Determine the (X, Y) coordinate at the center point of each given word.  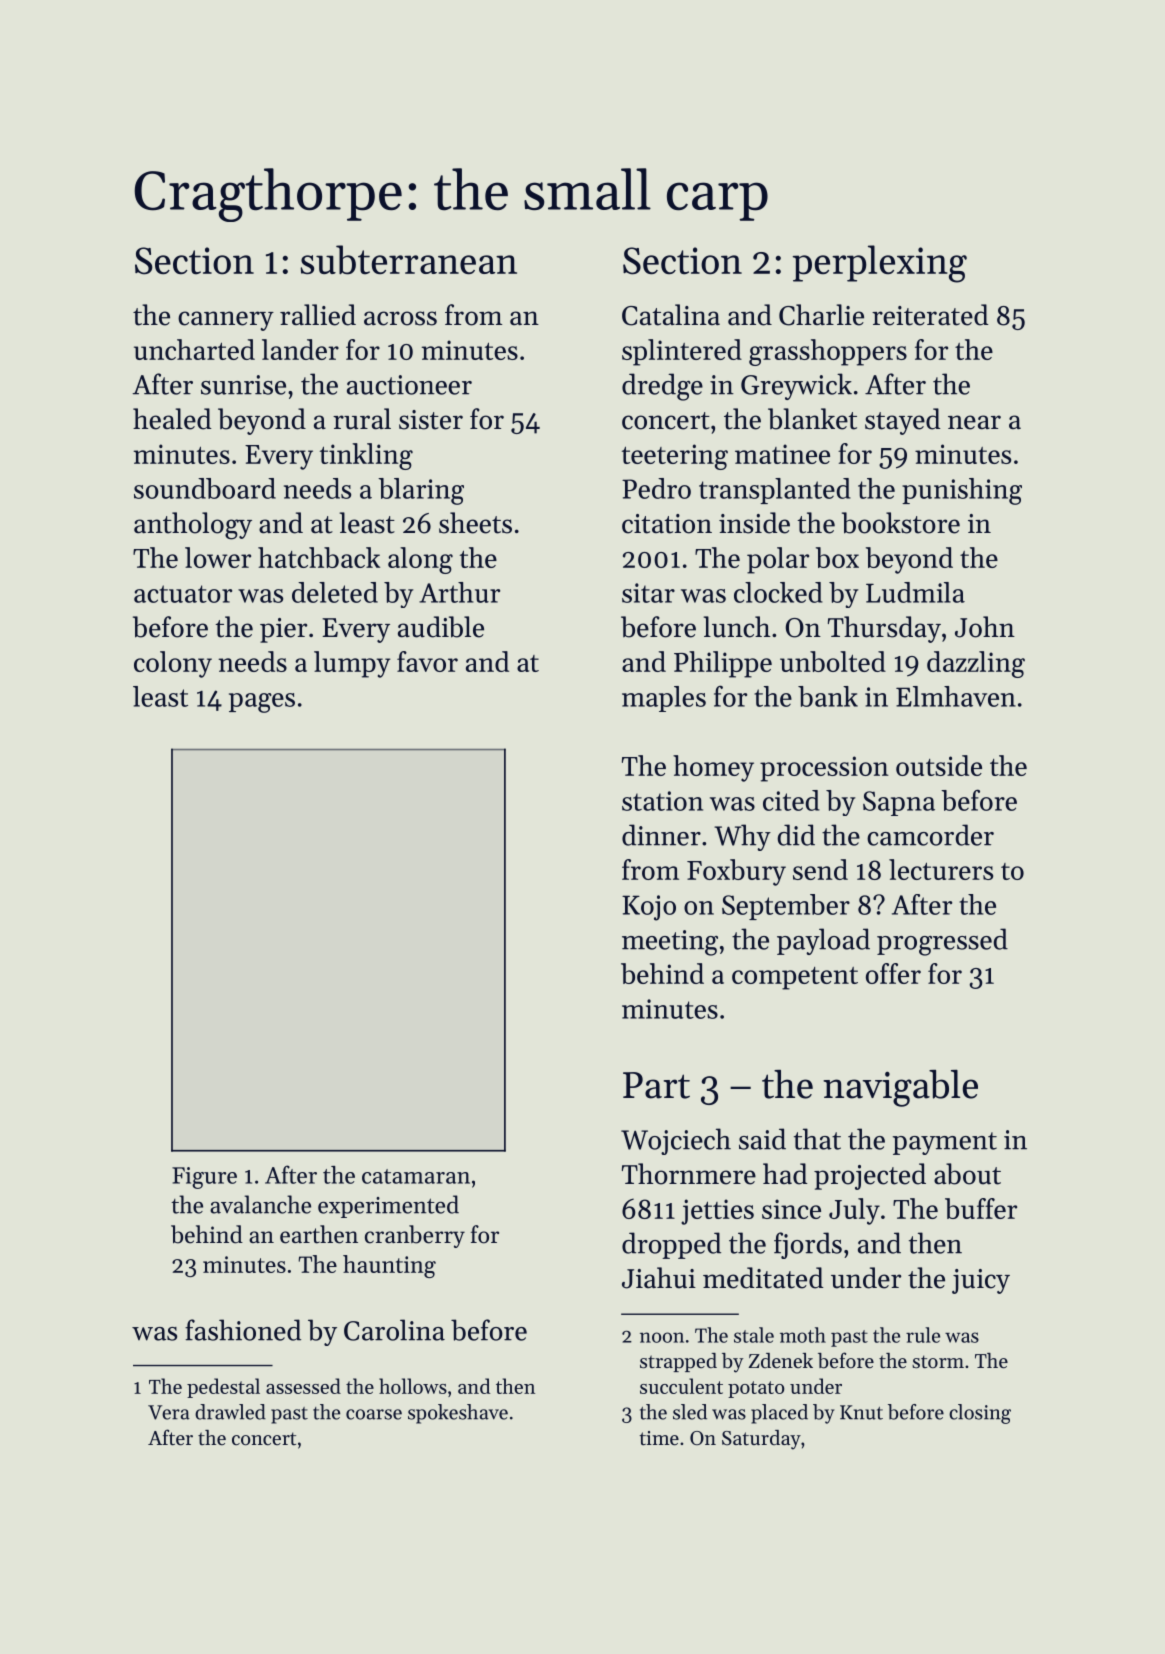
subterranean (409, 260)
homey (713, 768)
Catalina (671, 315)
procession (824, 769)
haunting (389, 1266)
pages (262, 703)
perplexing (880, 264)
